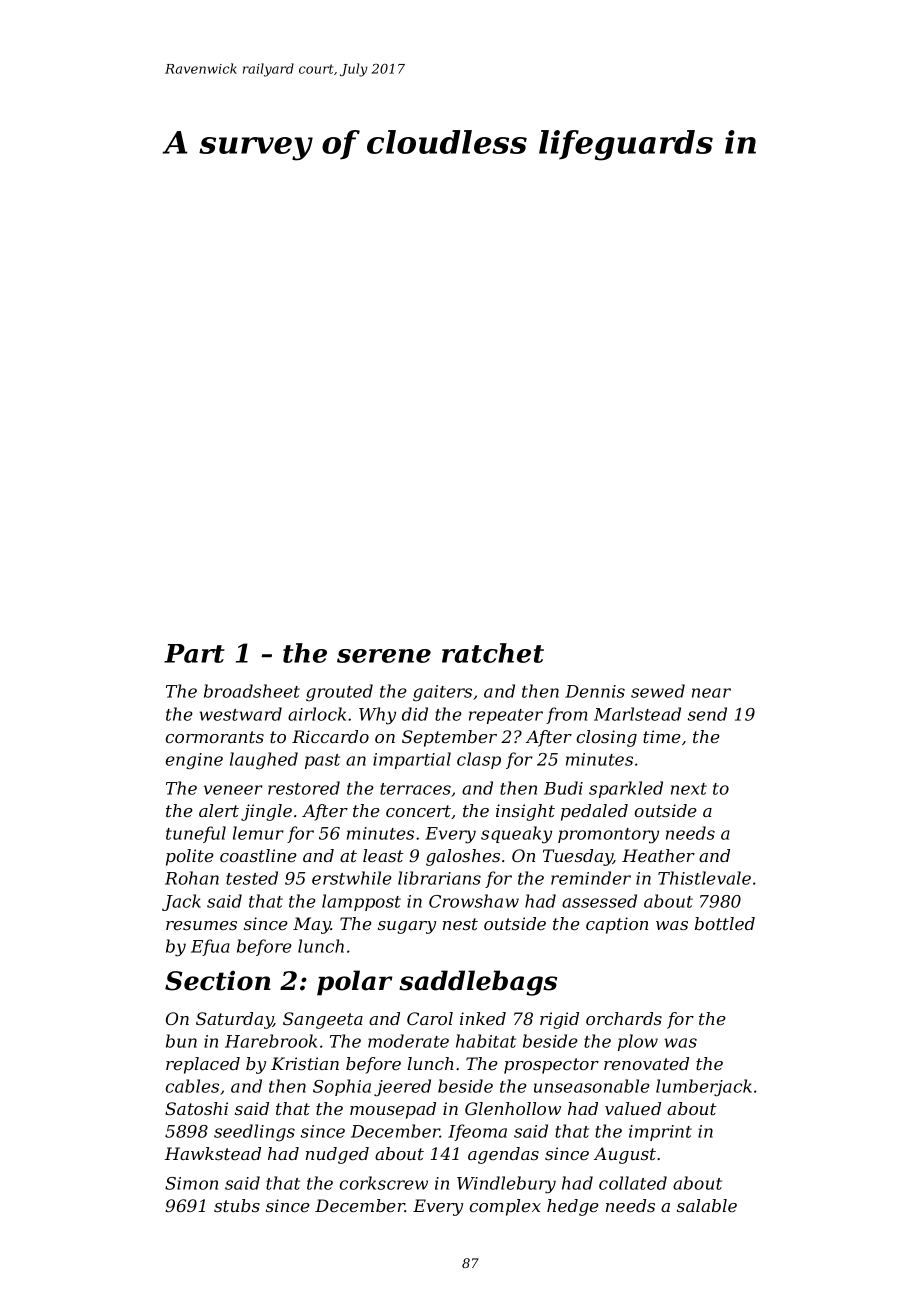 The height and width of the screenshot is (1311, 924). Describe the element at coordinates (707, 1205) in the screenshot. I see `salable` at that location.
